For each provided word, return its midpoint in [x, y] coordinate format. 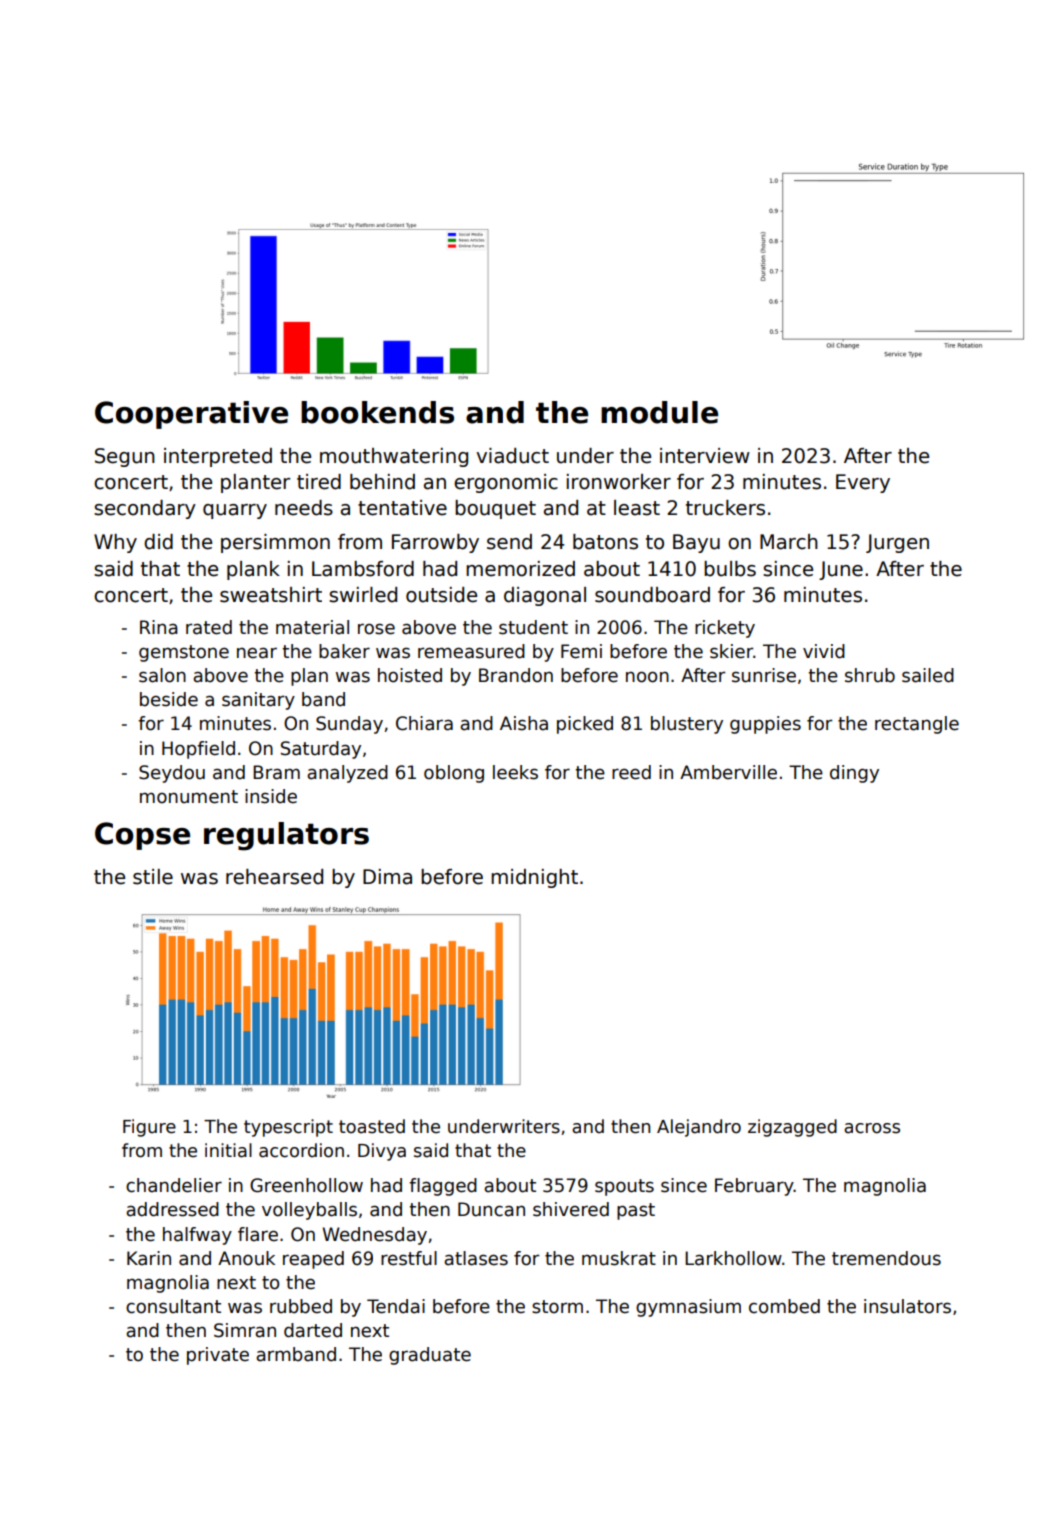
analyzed [347, 774]
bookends [377, 412]
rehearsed [274, 877]
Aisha [524, 723]
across [872, 1128]
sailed [928, 675]
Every [863, 483]
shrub [870, 675]
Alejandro [699, 1128]
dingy [854, 774]
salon [162, 675]
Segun [125, 457]
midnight [534, 878]
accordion [301, 1150]
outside [441, 595]
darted [313, 1330]
